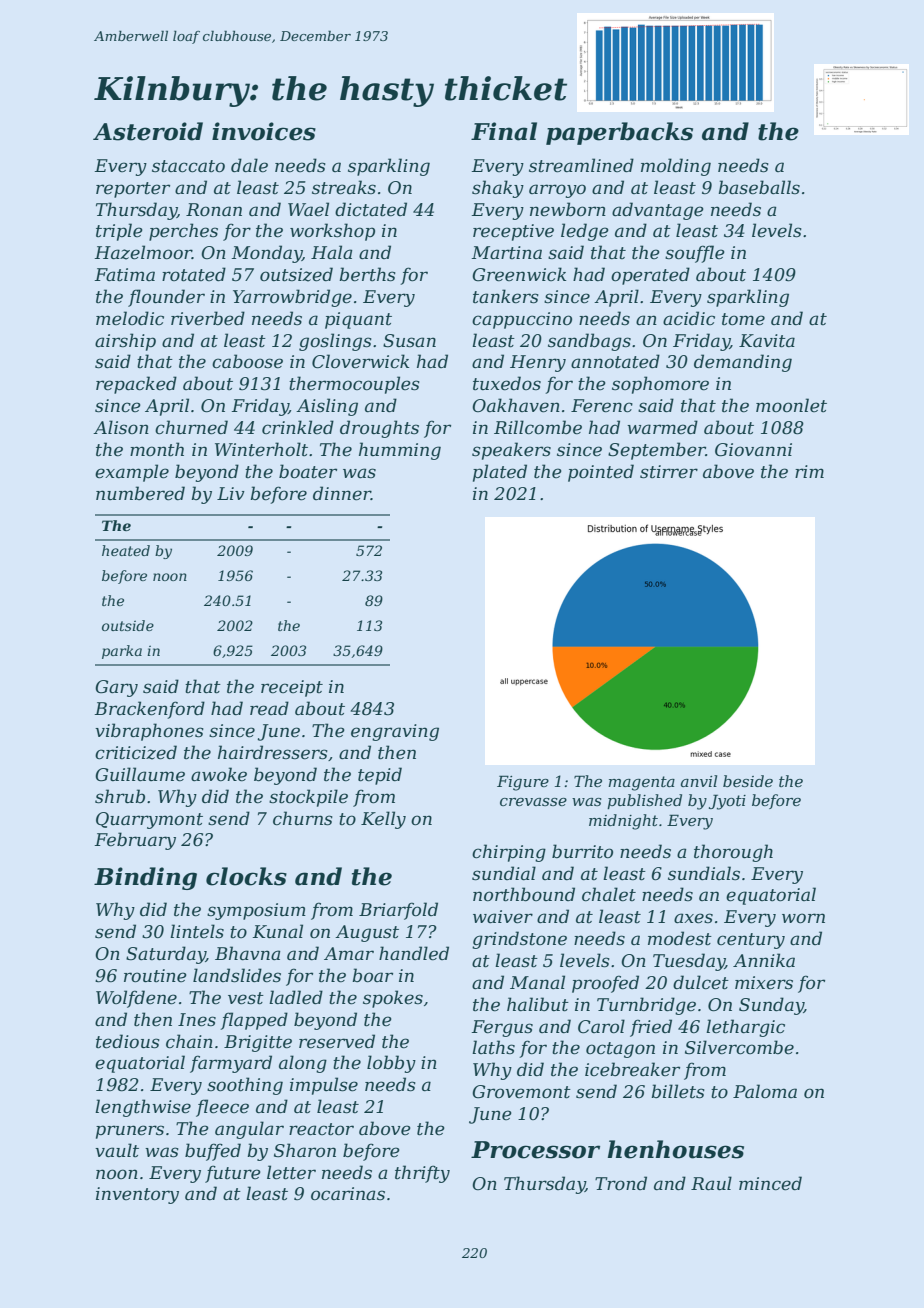 The width and height of the page is (924, 1308). What do you see at coordinates (500, 473) in the page?
I see `plated` at bounding box center [500, 473].
